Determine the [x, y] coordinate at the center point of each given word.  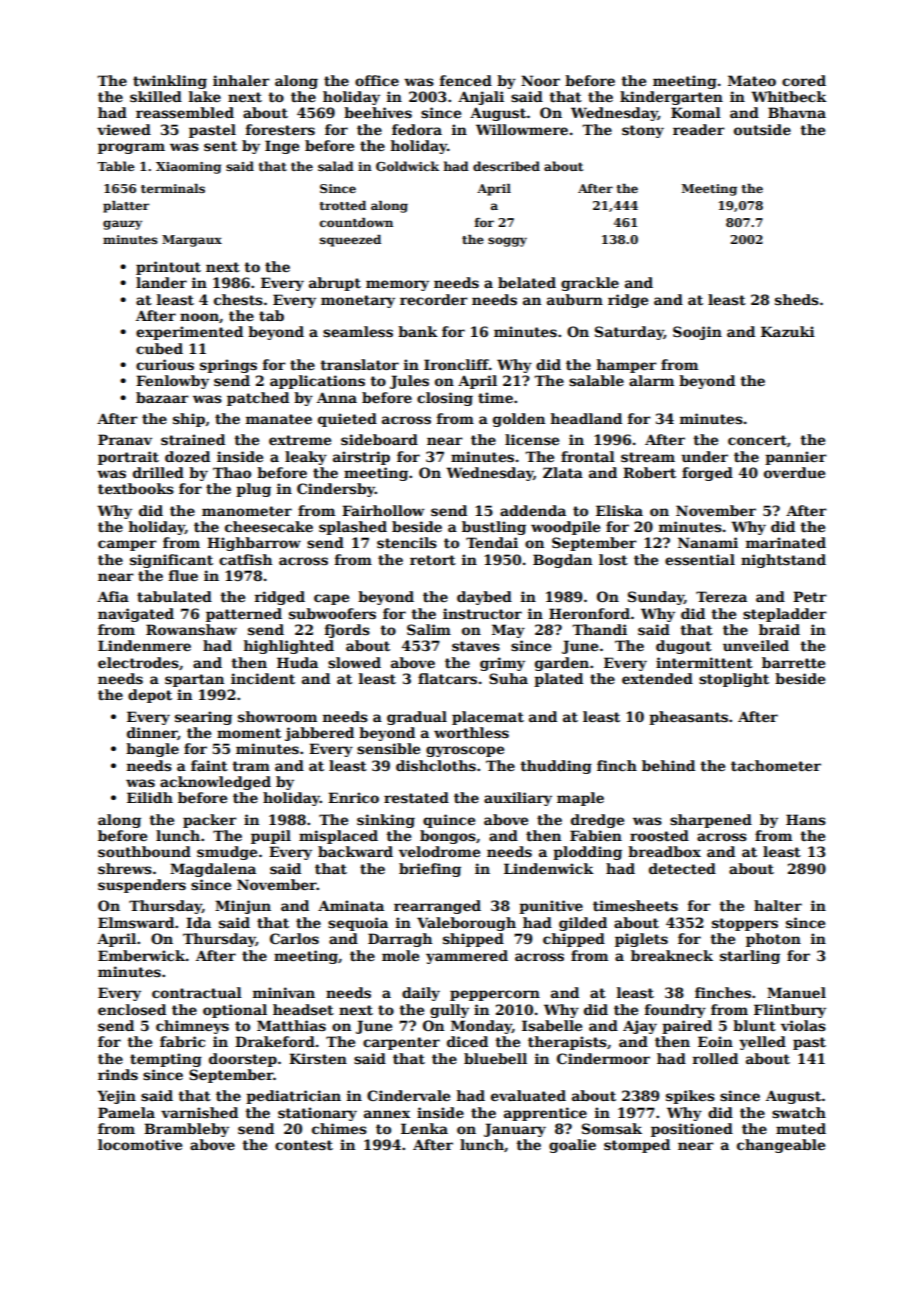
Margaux [192, 241]
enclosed [132, 1009]
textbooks [136, 488]
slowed [354, 662]
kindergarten [671, 98]
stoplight [734, 680]
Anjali [481, 98]
